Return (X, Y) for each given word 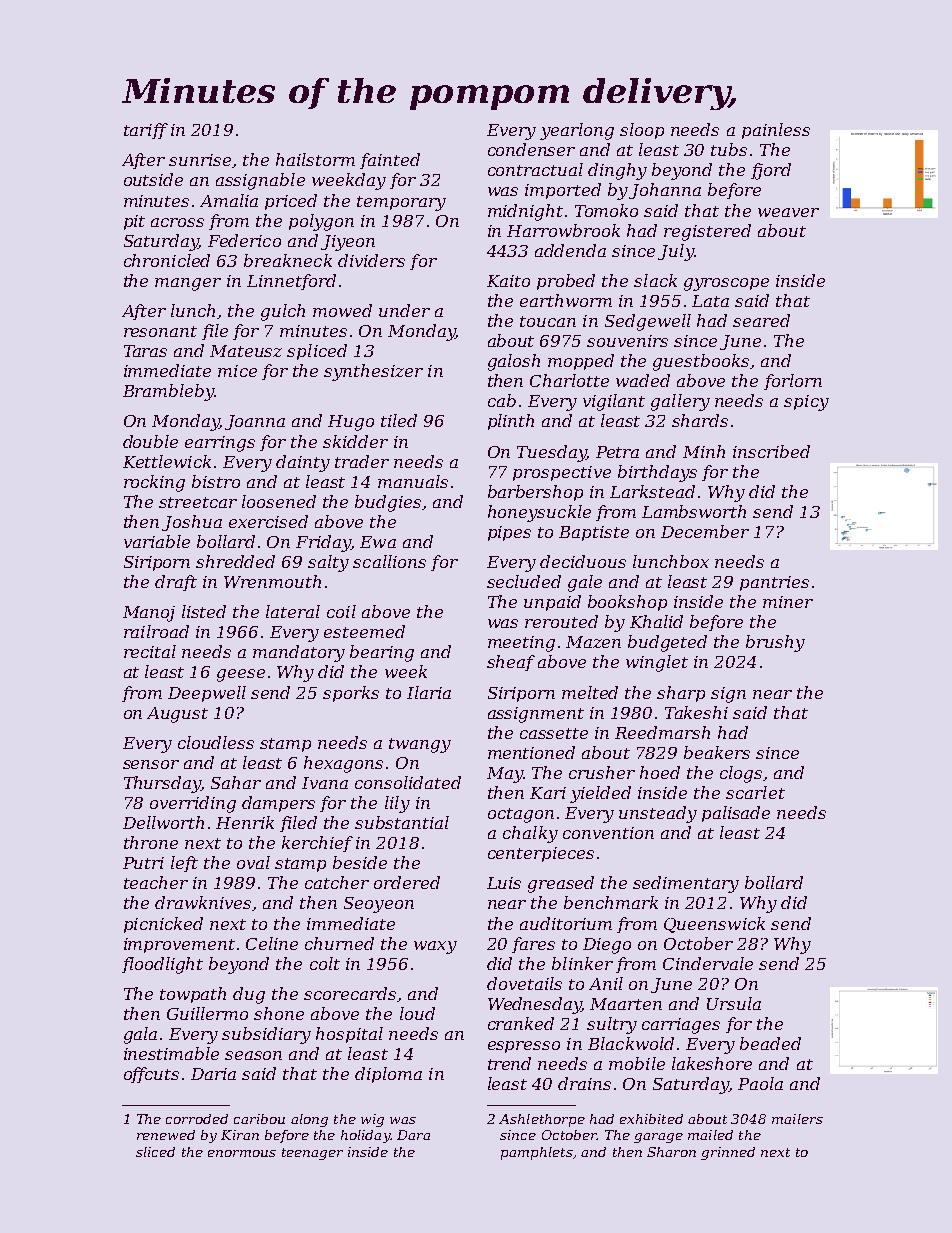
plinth (511, 422)
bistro (216, 481)
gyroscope (726, 284)
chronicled (167, 260)
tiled (399, 420)
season (253, 1055)
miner (788, 602)
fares (533, 945)
